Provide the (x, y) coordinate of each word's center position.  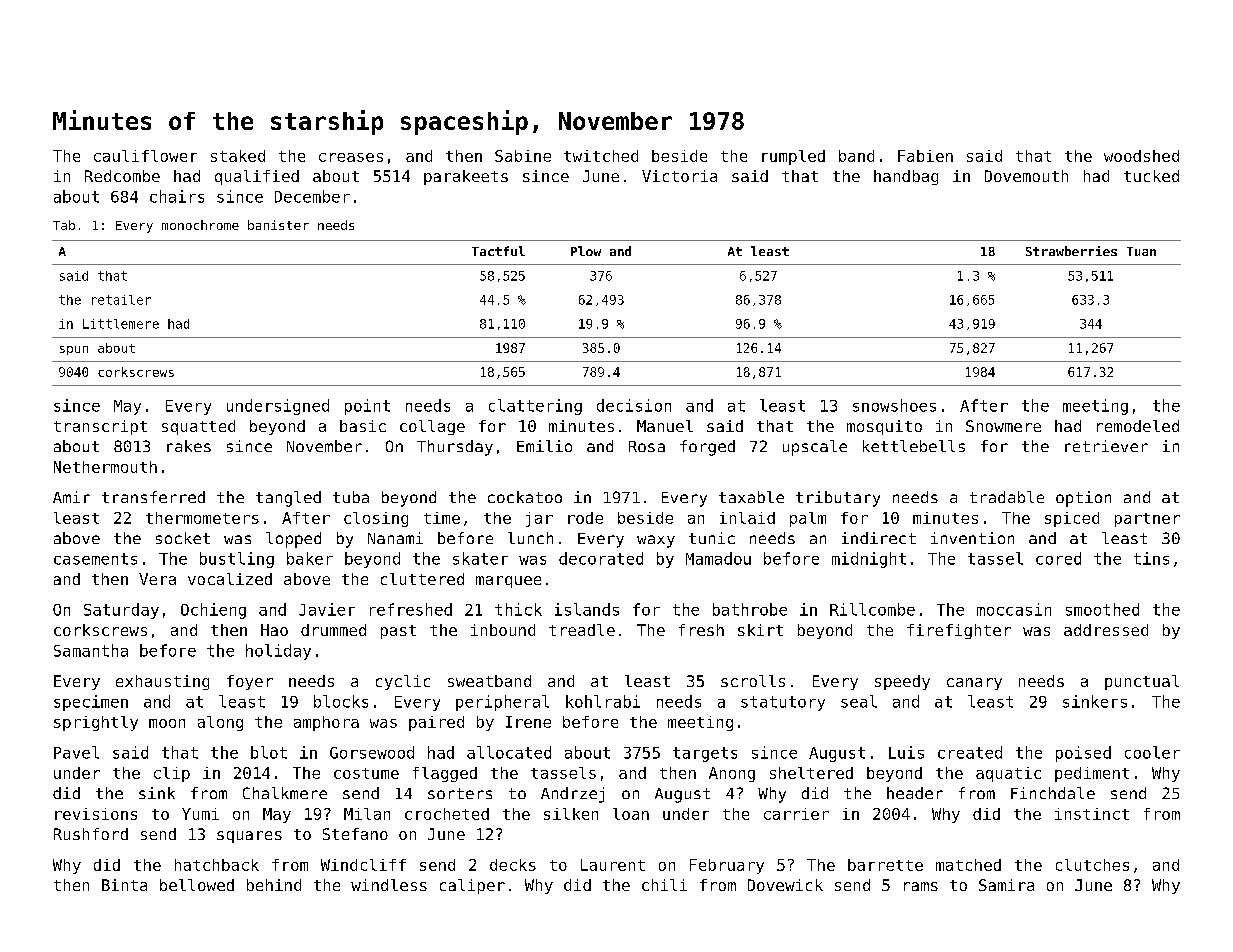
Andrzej (572, 795)
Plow (586, 251)
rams (921, 886)
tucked (1151, 176)
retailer (121, 300)
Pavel (76, 752)
